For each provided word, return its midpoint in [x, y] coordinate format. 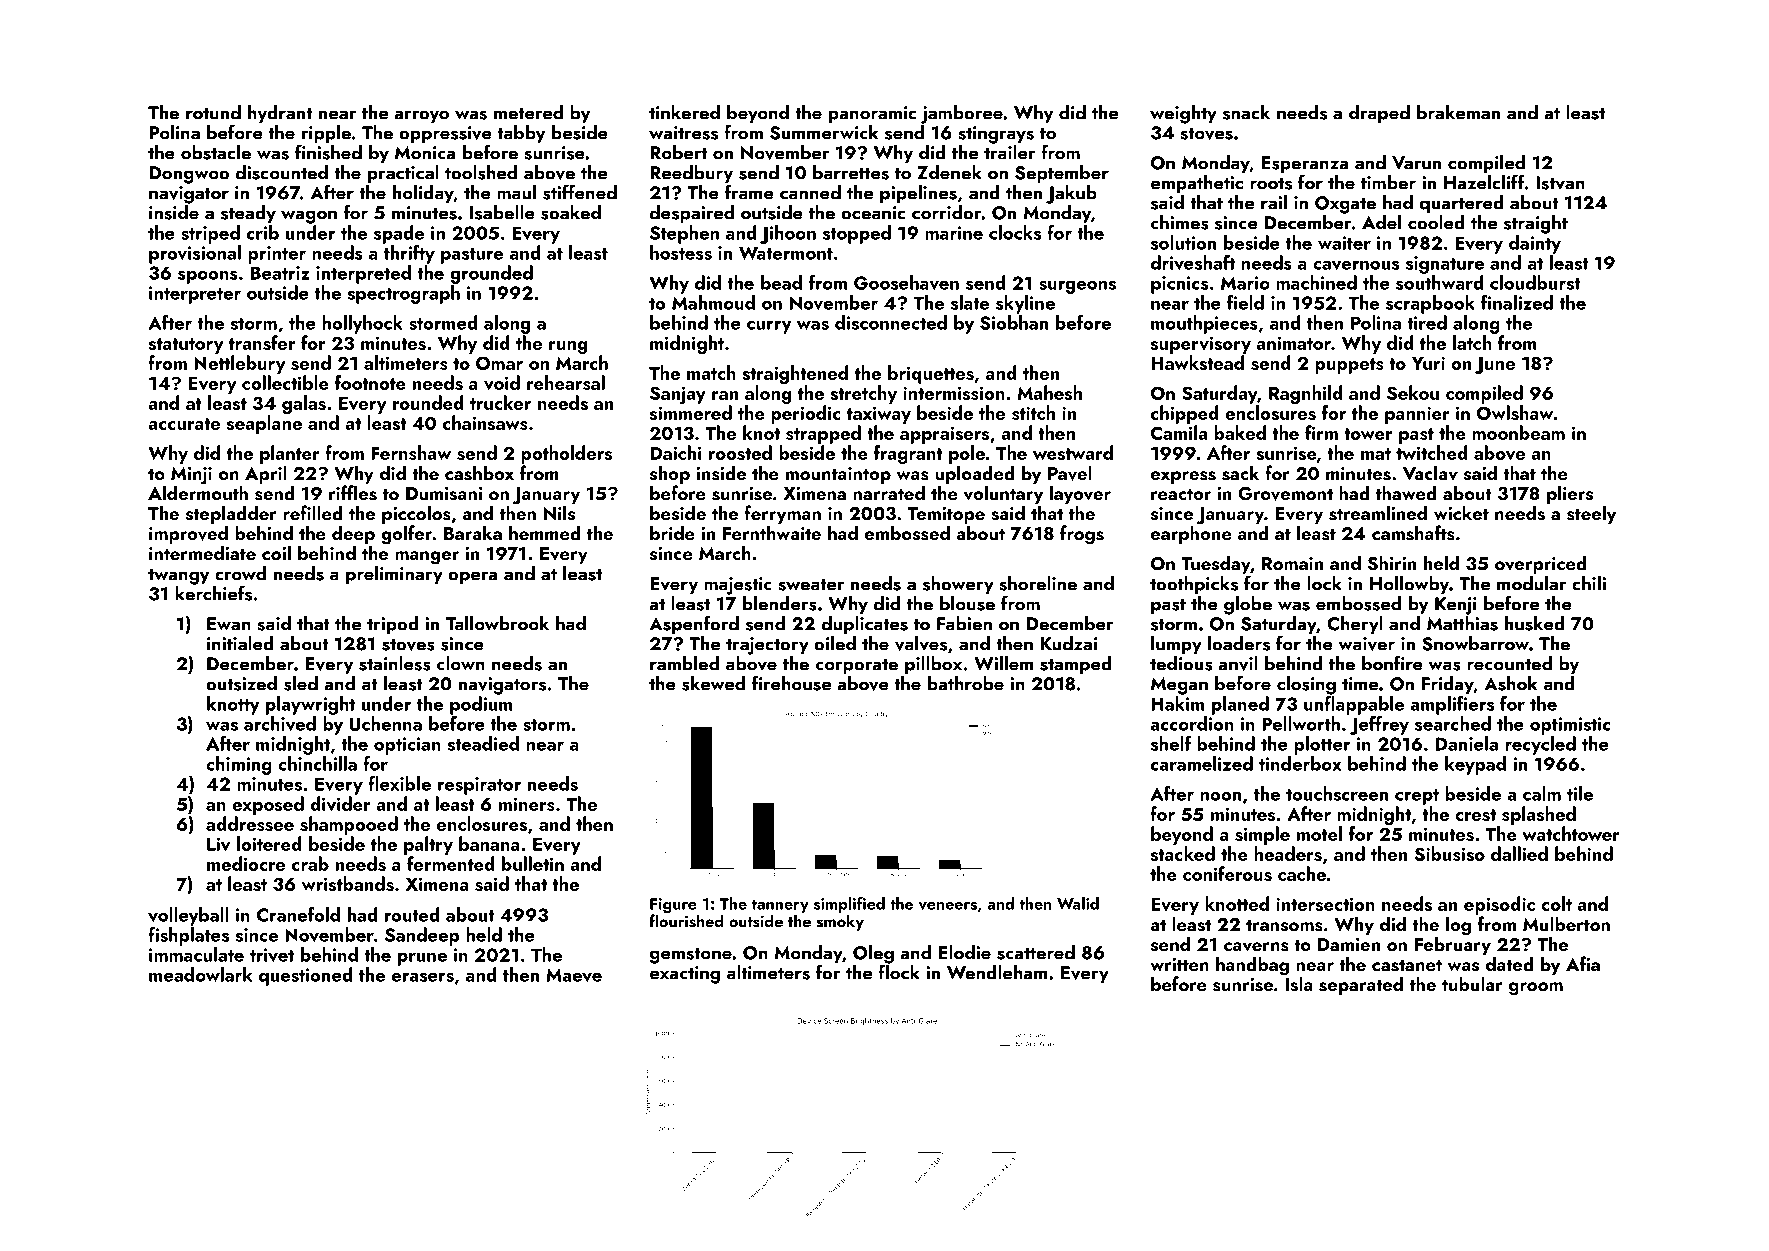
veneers [947, 906]
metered [528, 112]
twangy [178, 577]
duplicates [865, 625]
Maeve [574, 975]
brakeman [1458, 112]
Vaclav [1430, 473]
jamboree [962, 114]
